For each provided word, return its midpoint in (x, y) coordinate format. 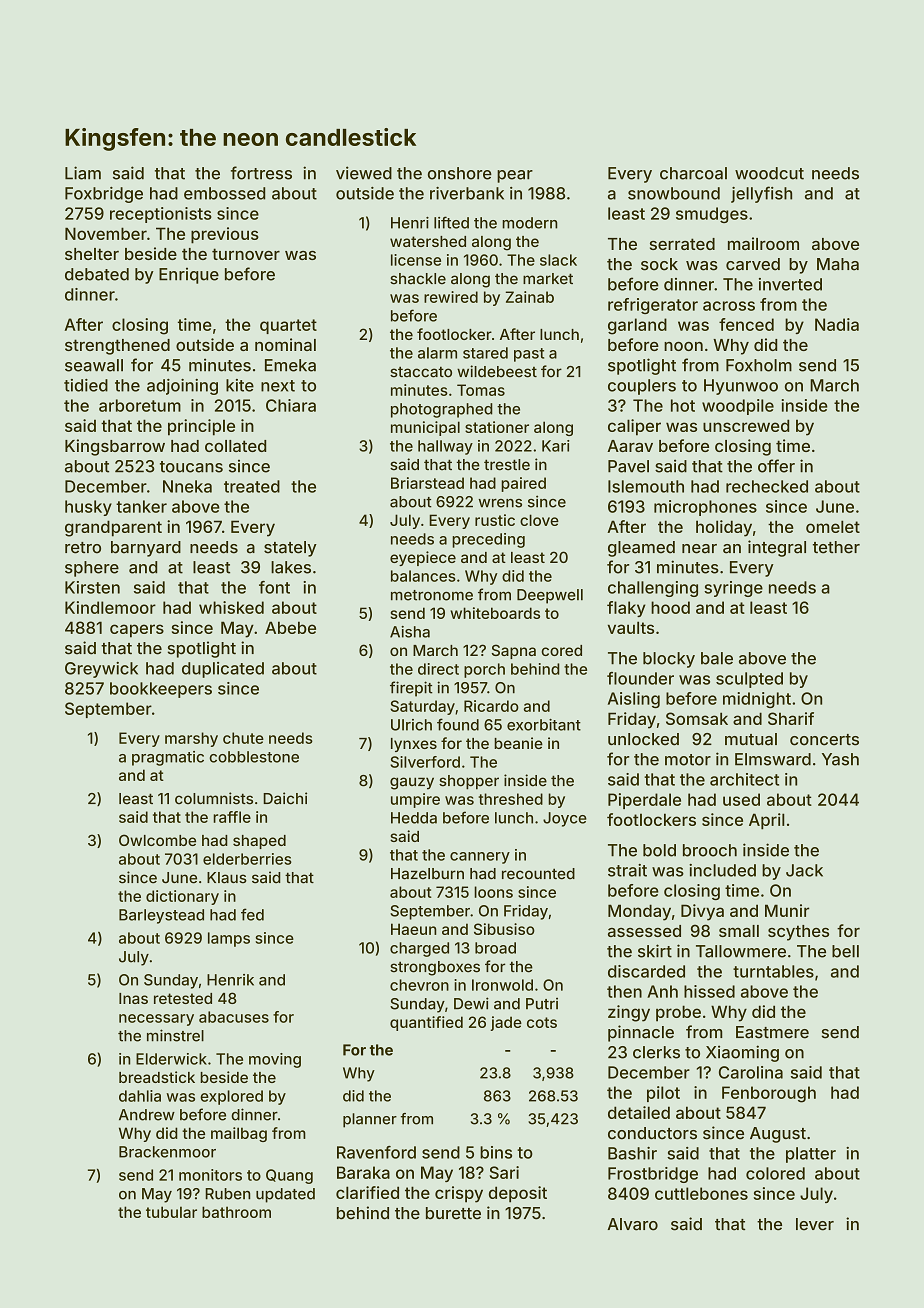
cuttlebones (701, 1193)
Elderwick (171, 1059)
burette (453, 1213)
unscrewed (746, 425)
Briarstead (427, 483)
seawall (94, 365)
